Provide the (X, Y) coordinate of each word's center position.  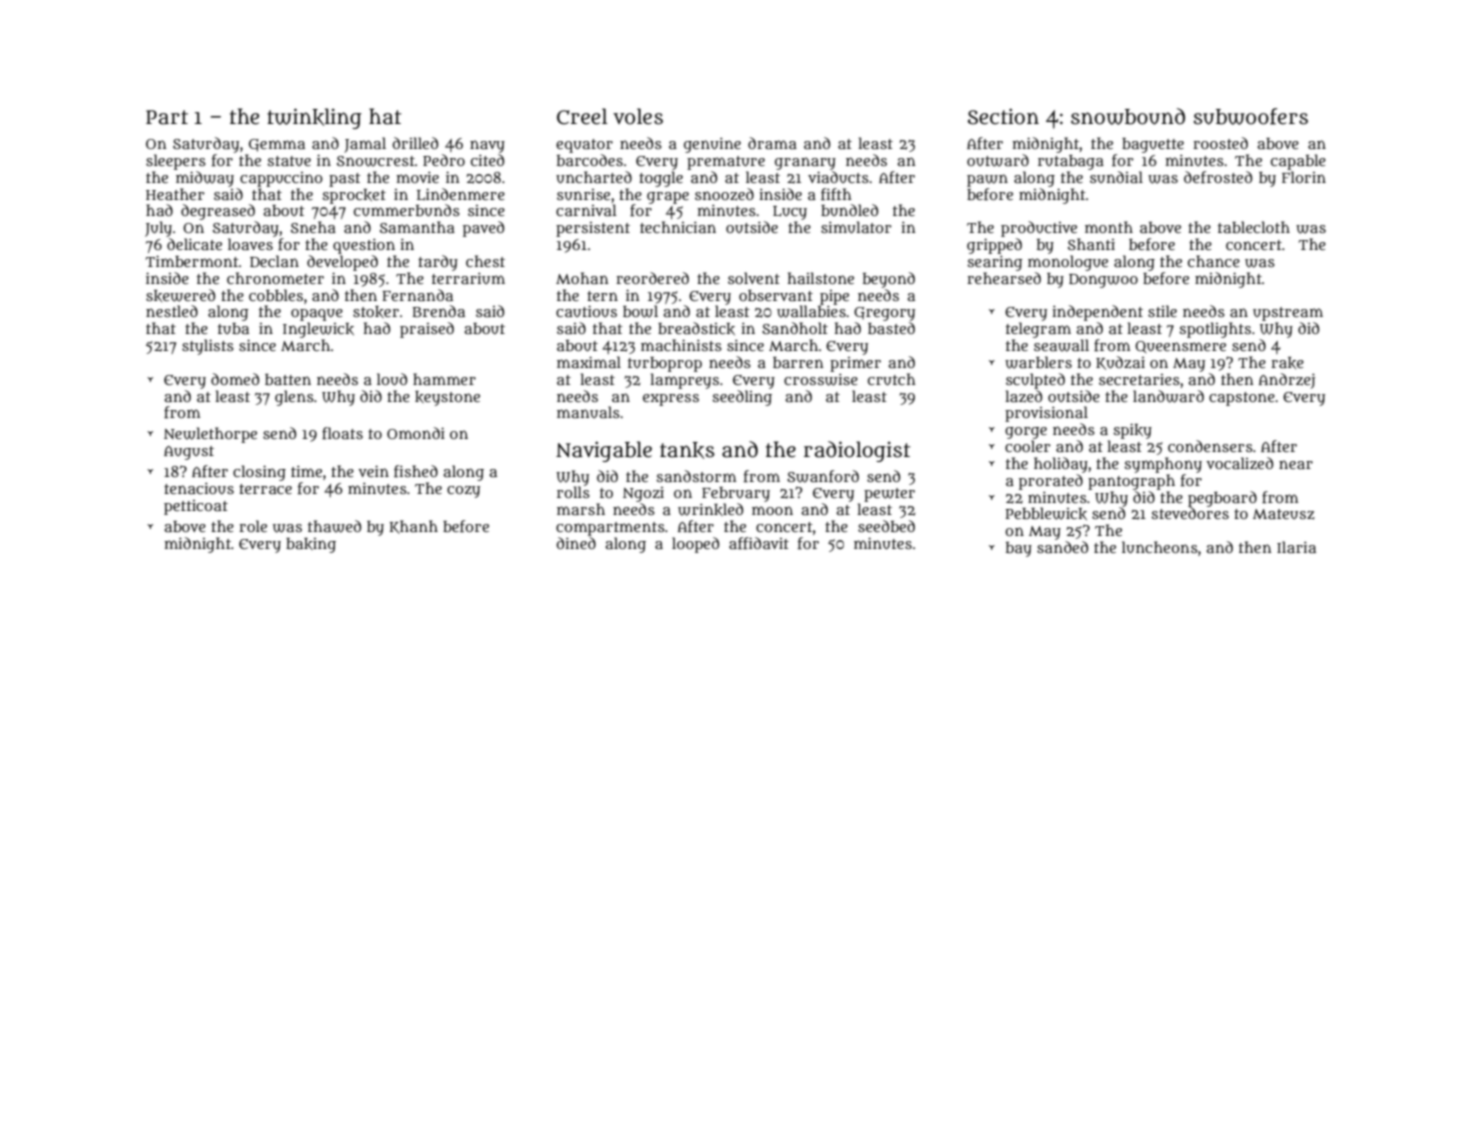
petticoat (196, 507)
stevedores (1190, 513)
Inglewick (318, 330)
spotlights (1215, 330)
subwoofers (1251, 116)
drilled (415, 143)
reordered (652, 278)
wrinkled (710, 509)
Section (1003, 116)
